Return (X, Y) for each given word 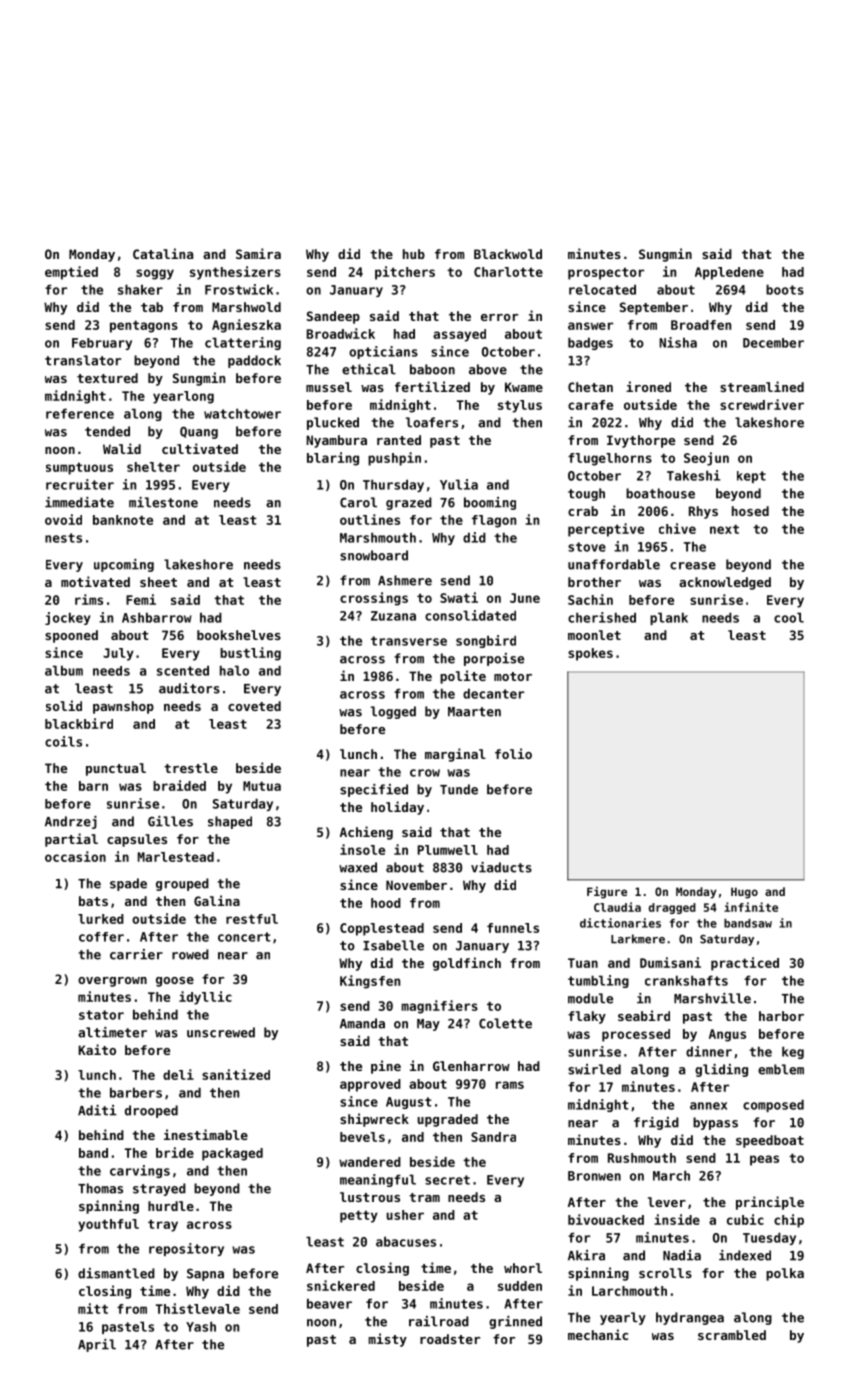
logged (393, 712)
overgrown (112, 982)
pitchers (405, 273)
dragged (672, 908)
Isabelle (393, 945)
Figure (607, 892)
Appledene (729, 273)
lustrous (370, 1197)
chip (789, 1221)
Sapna (205, 1275)
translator (83, 360)
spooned (71, 636)
